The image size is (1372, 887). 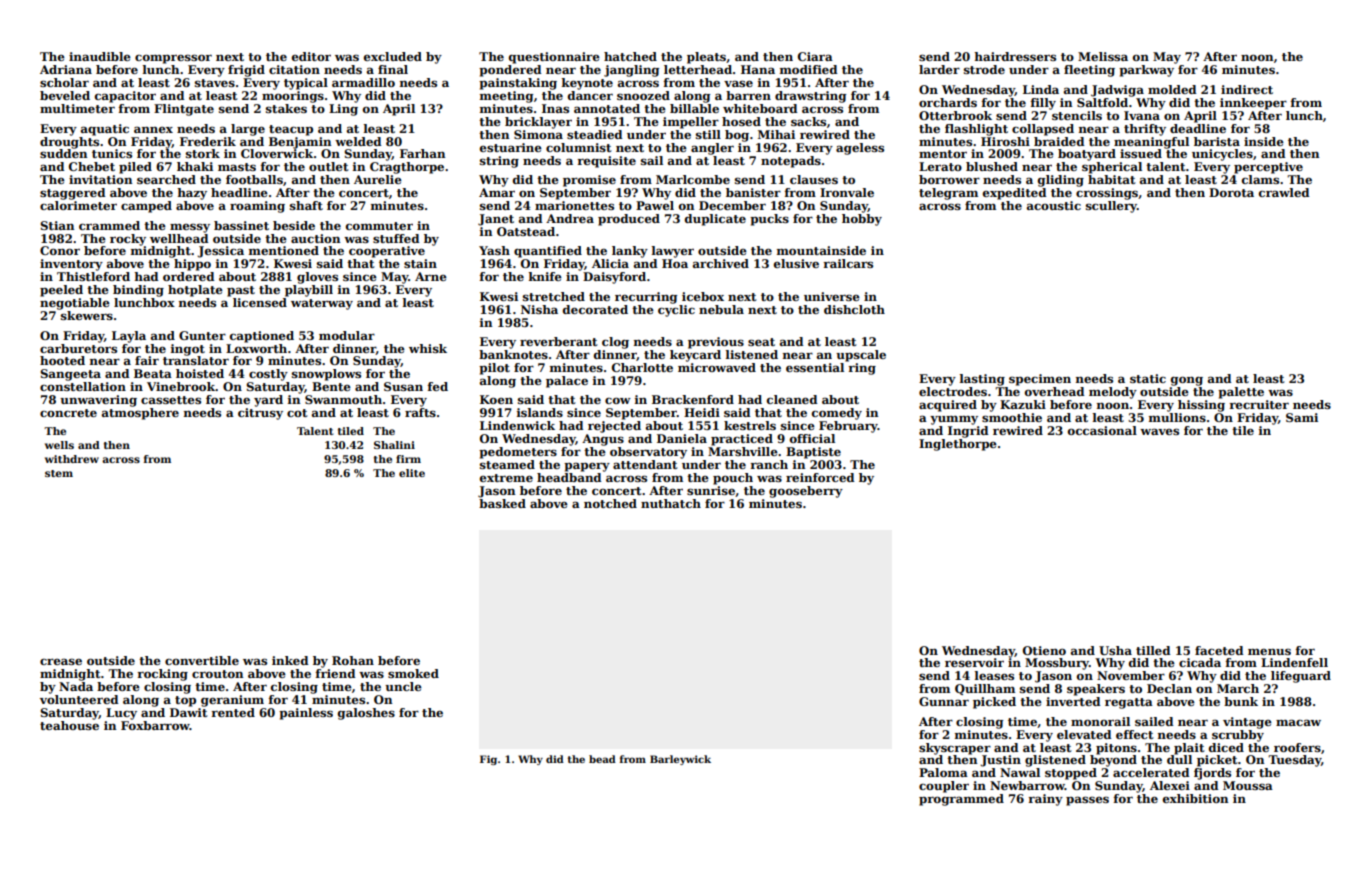 What do you see at coordinates (393, 69) in the image?
I see `final` at bounding box center [393, 69].
